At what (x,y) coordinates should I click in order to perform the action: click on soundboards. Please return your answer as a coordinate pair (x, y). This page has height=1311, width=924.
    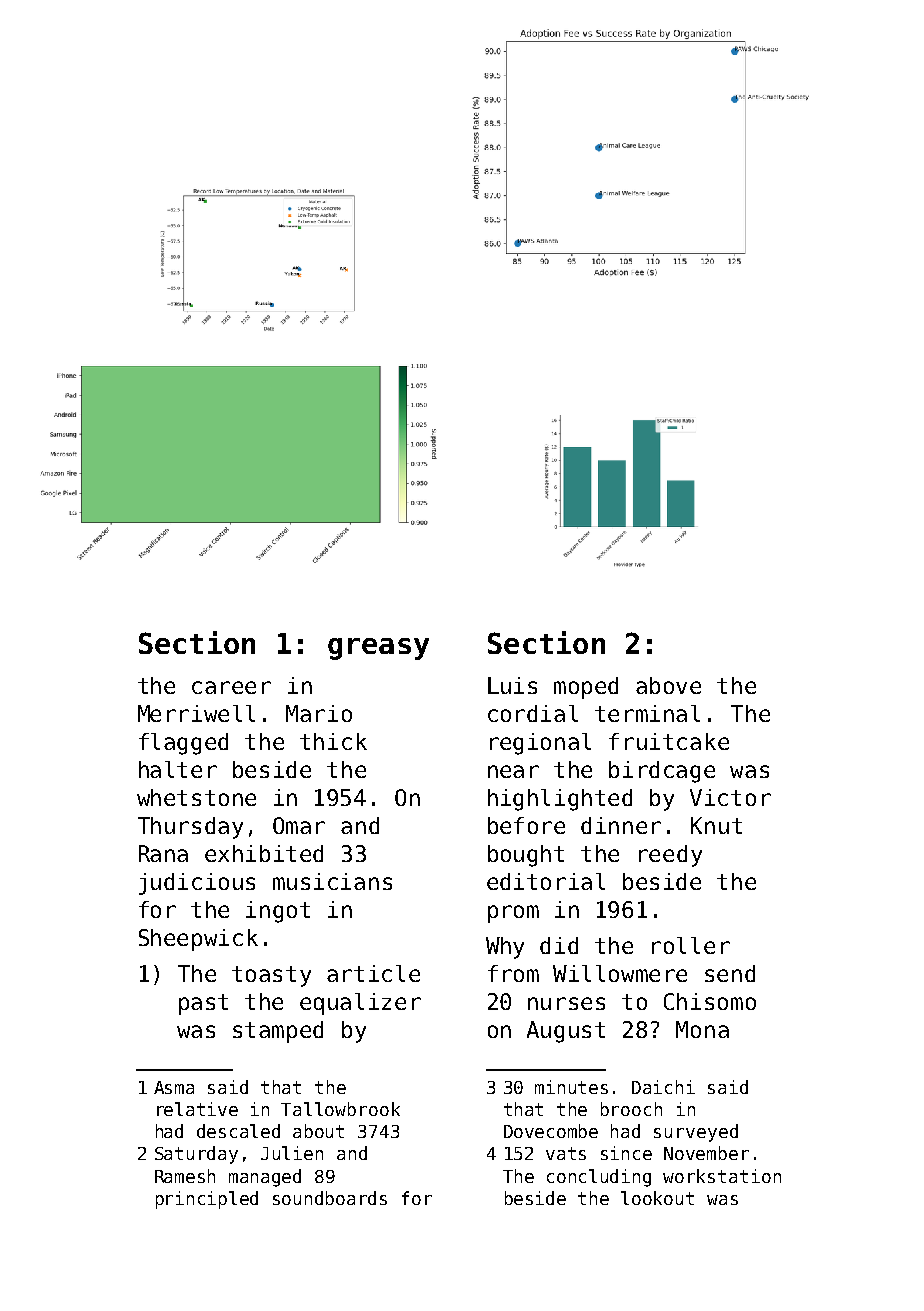
    Looking at the image, I should click on (330, 1198).
